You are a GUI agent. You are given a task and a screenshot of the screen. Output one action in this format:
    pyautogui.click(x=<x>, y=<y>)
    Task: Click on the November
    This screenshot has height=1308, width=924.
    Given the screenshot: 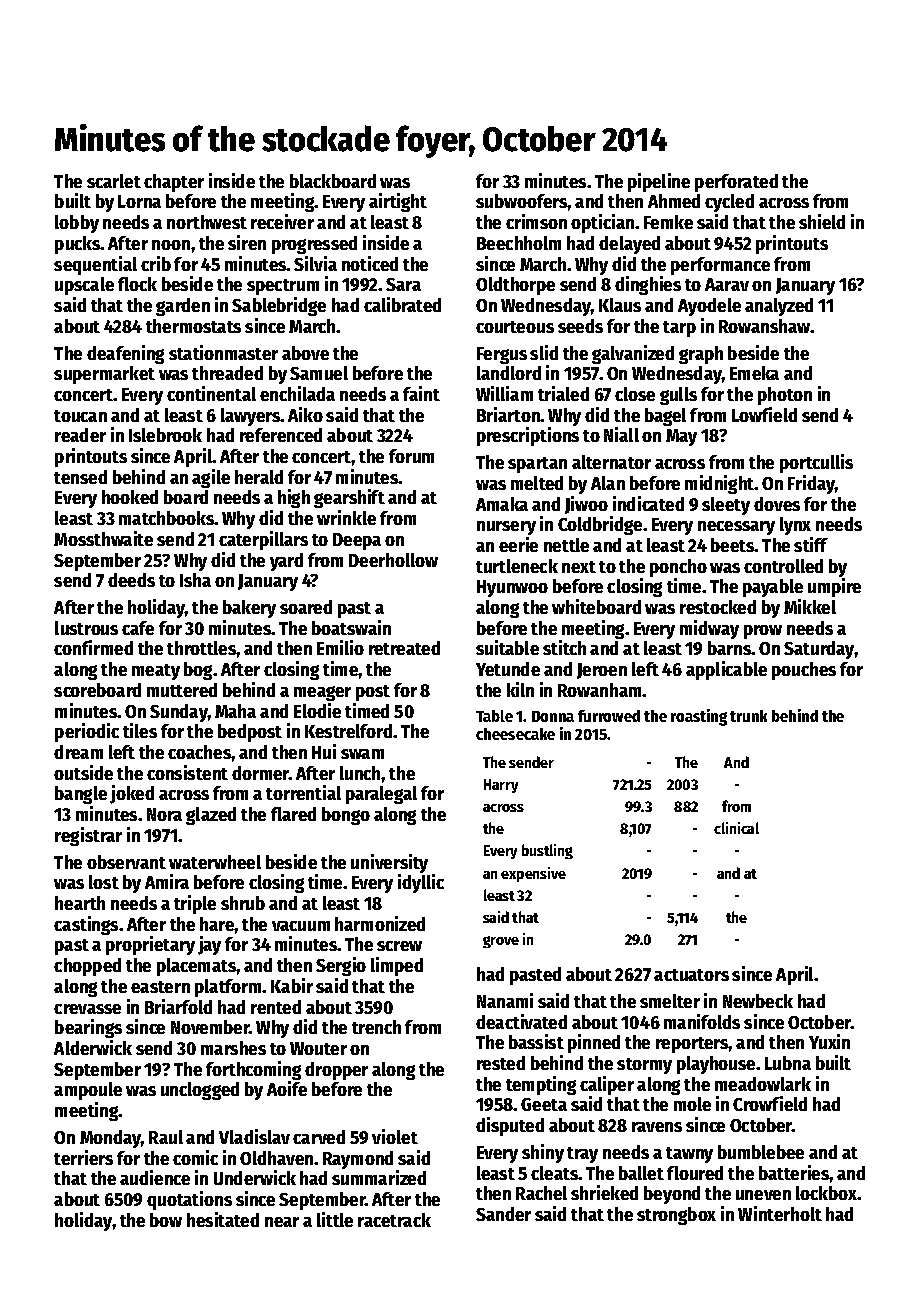 What is the action you would take?
    pyautogui.click(x=210, y=1027)
